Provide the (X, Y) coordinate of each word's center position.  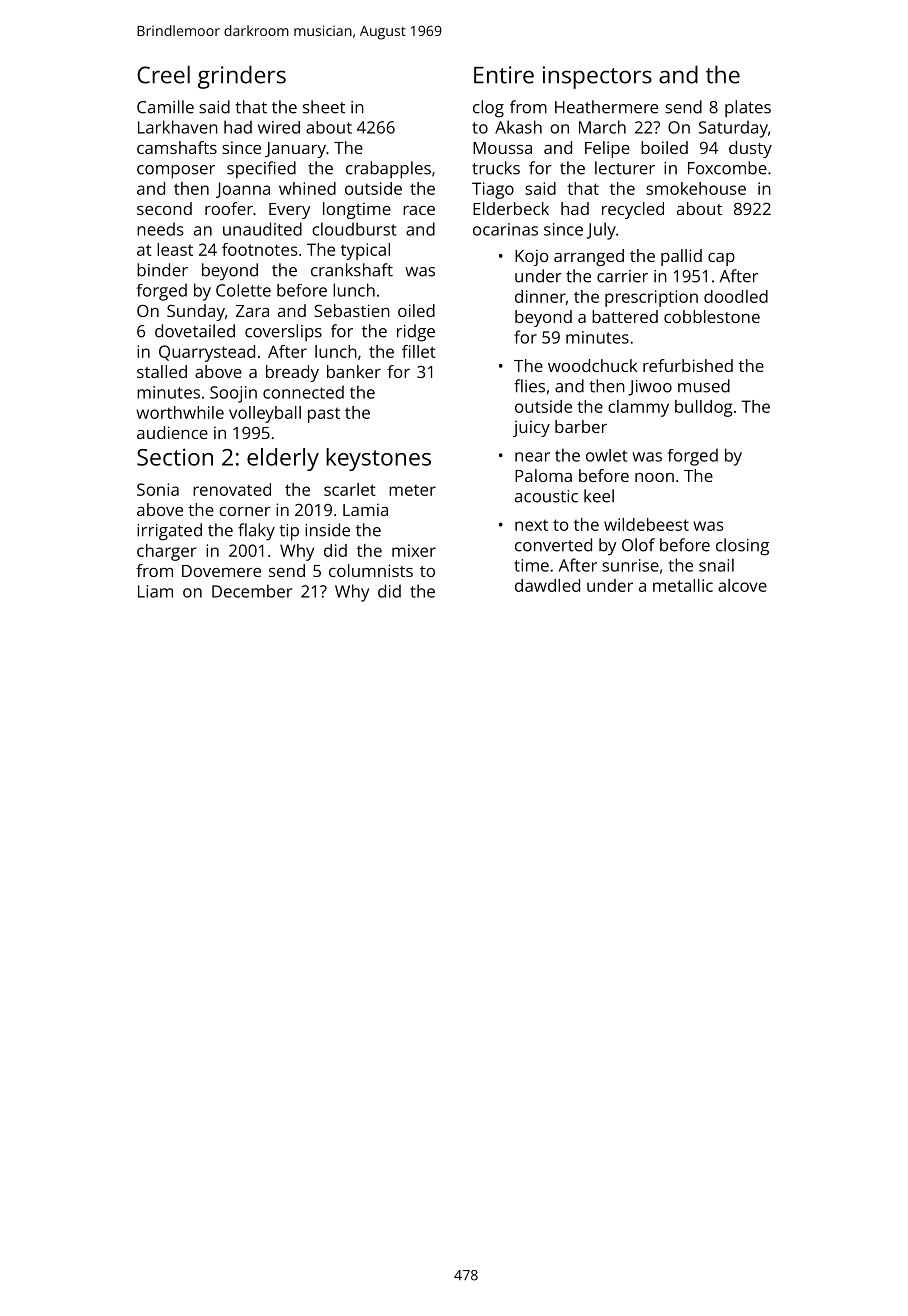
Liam (155, 591)
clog (488, 109)
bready (292, 373)
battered (625, 316)
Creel (163, 74)
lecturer (625, 168)
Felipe (607, 149)
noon (654, 477)
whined (307, 188)
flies (529, 386)
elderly (283, 459)
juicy (531, 428)
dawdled (547, 585)
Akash (518, 127)
